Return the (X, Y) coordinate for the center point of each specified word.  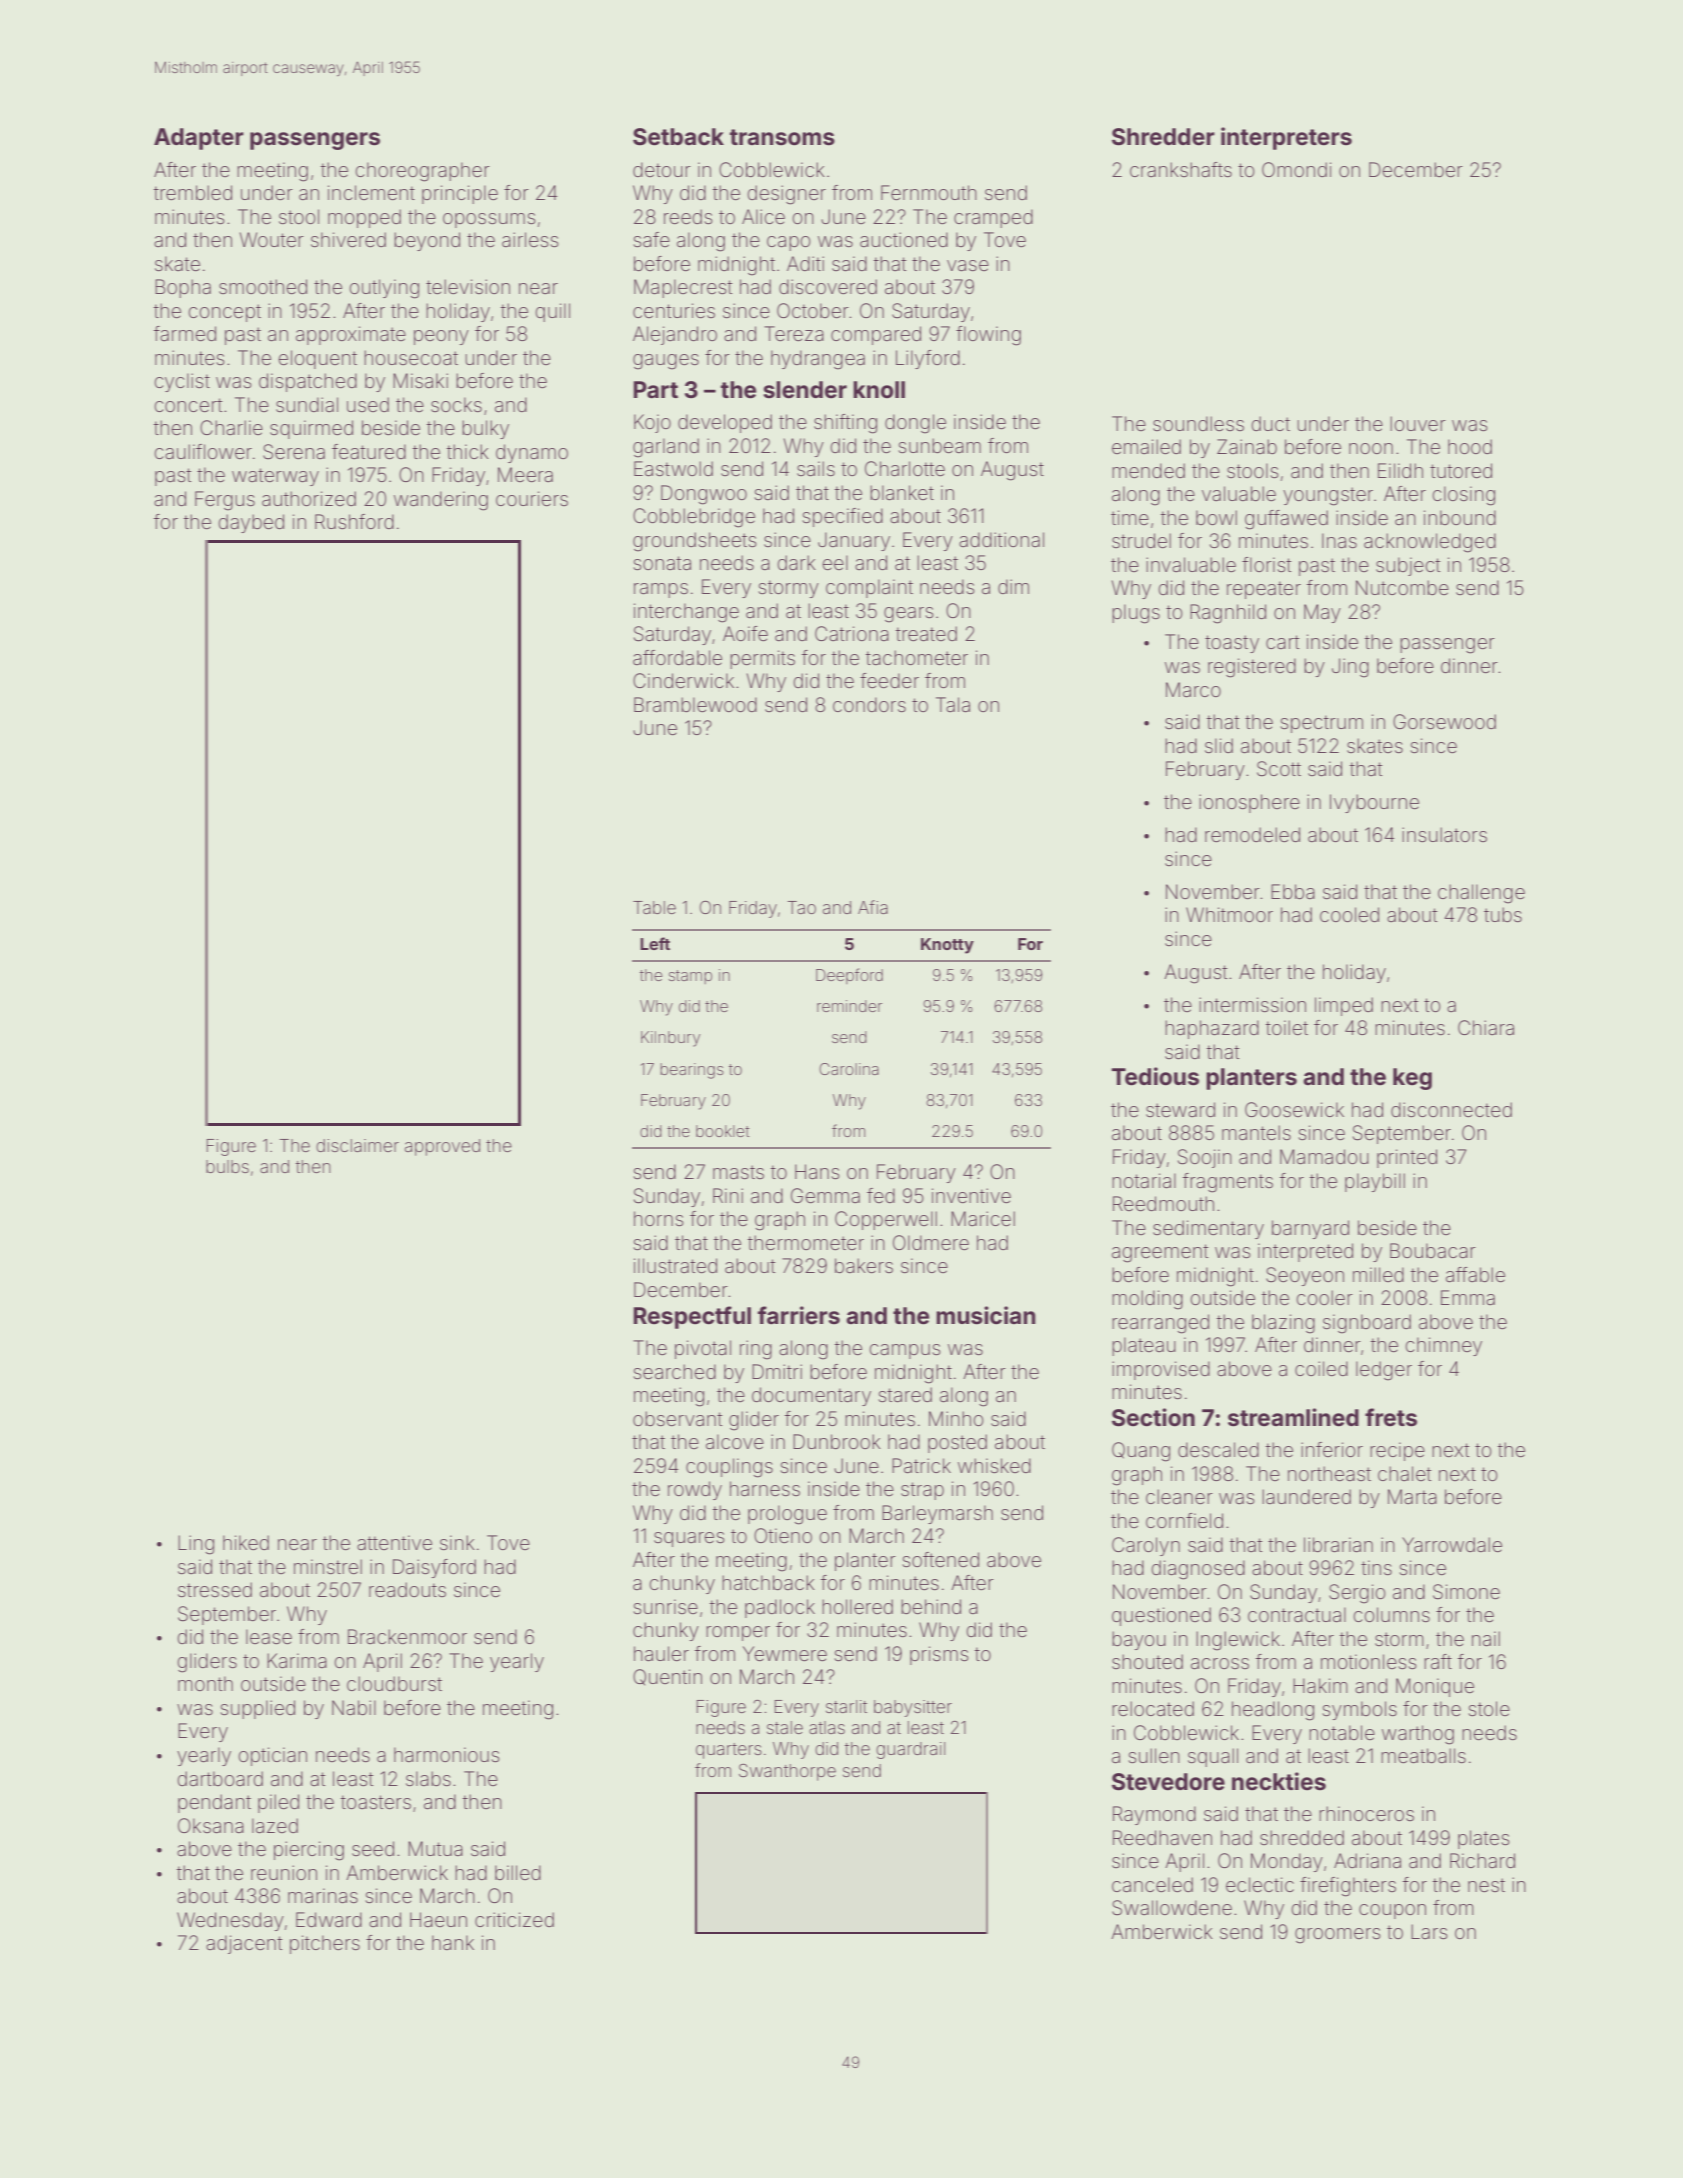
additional (1001, 539)
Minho (956, 1418)
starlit (846, 1706)
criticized (514, 1919)
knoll (879, 389)
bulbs (227, 1166)
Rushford (354, 521)
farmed (185, 333)
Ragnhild (1228, 614)
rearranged (1160, 1324)
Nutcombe (1402, 587)
